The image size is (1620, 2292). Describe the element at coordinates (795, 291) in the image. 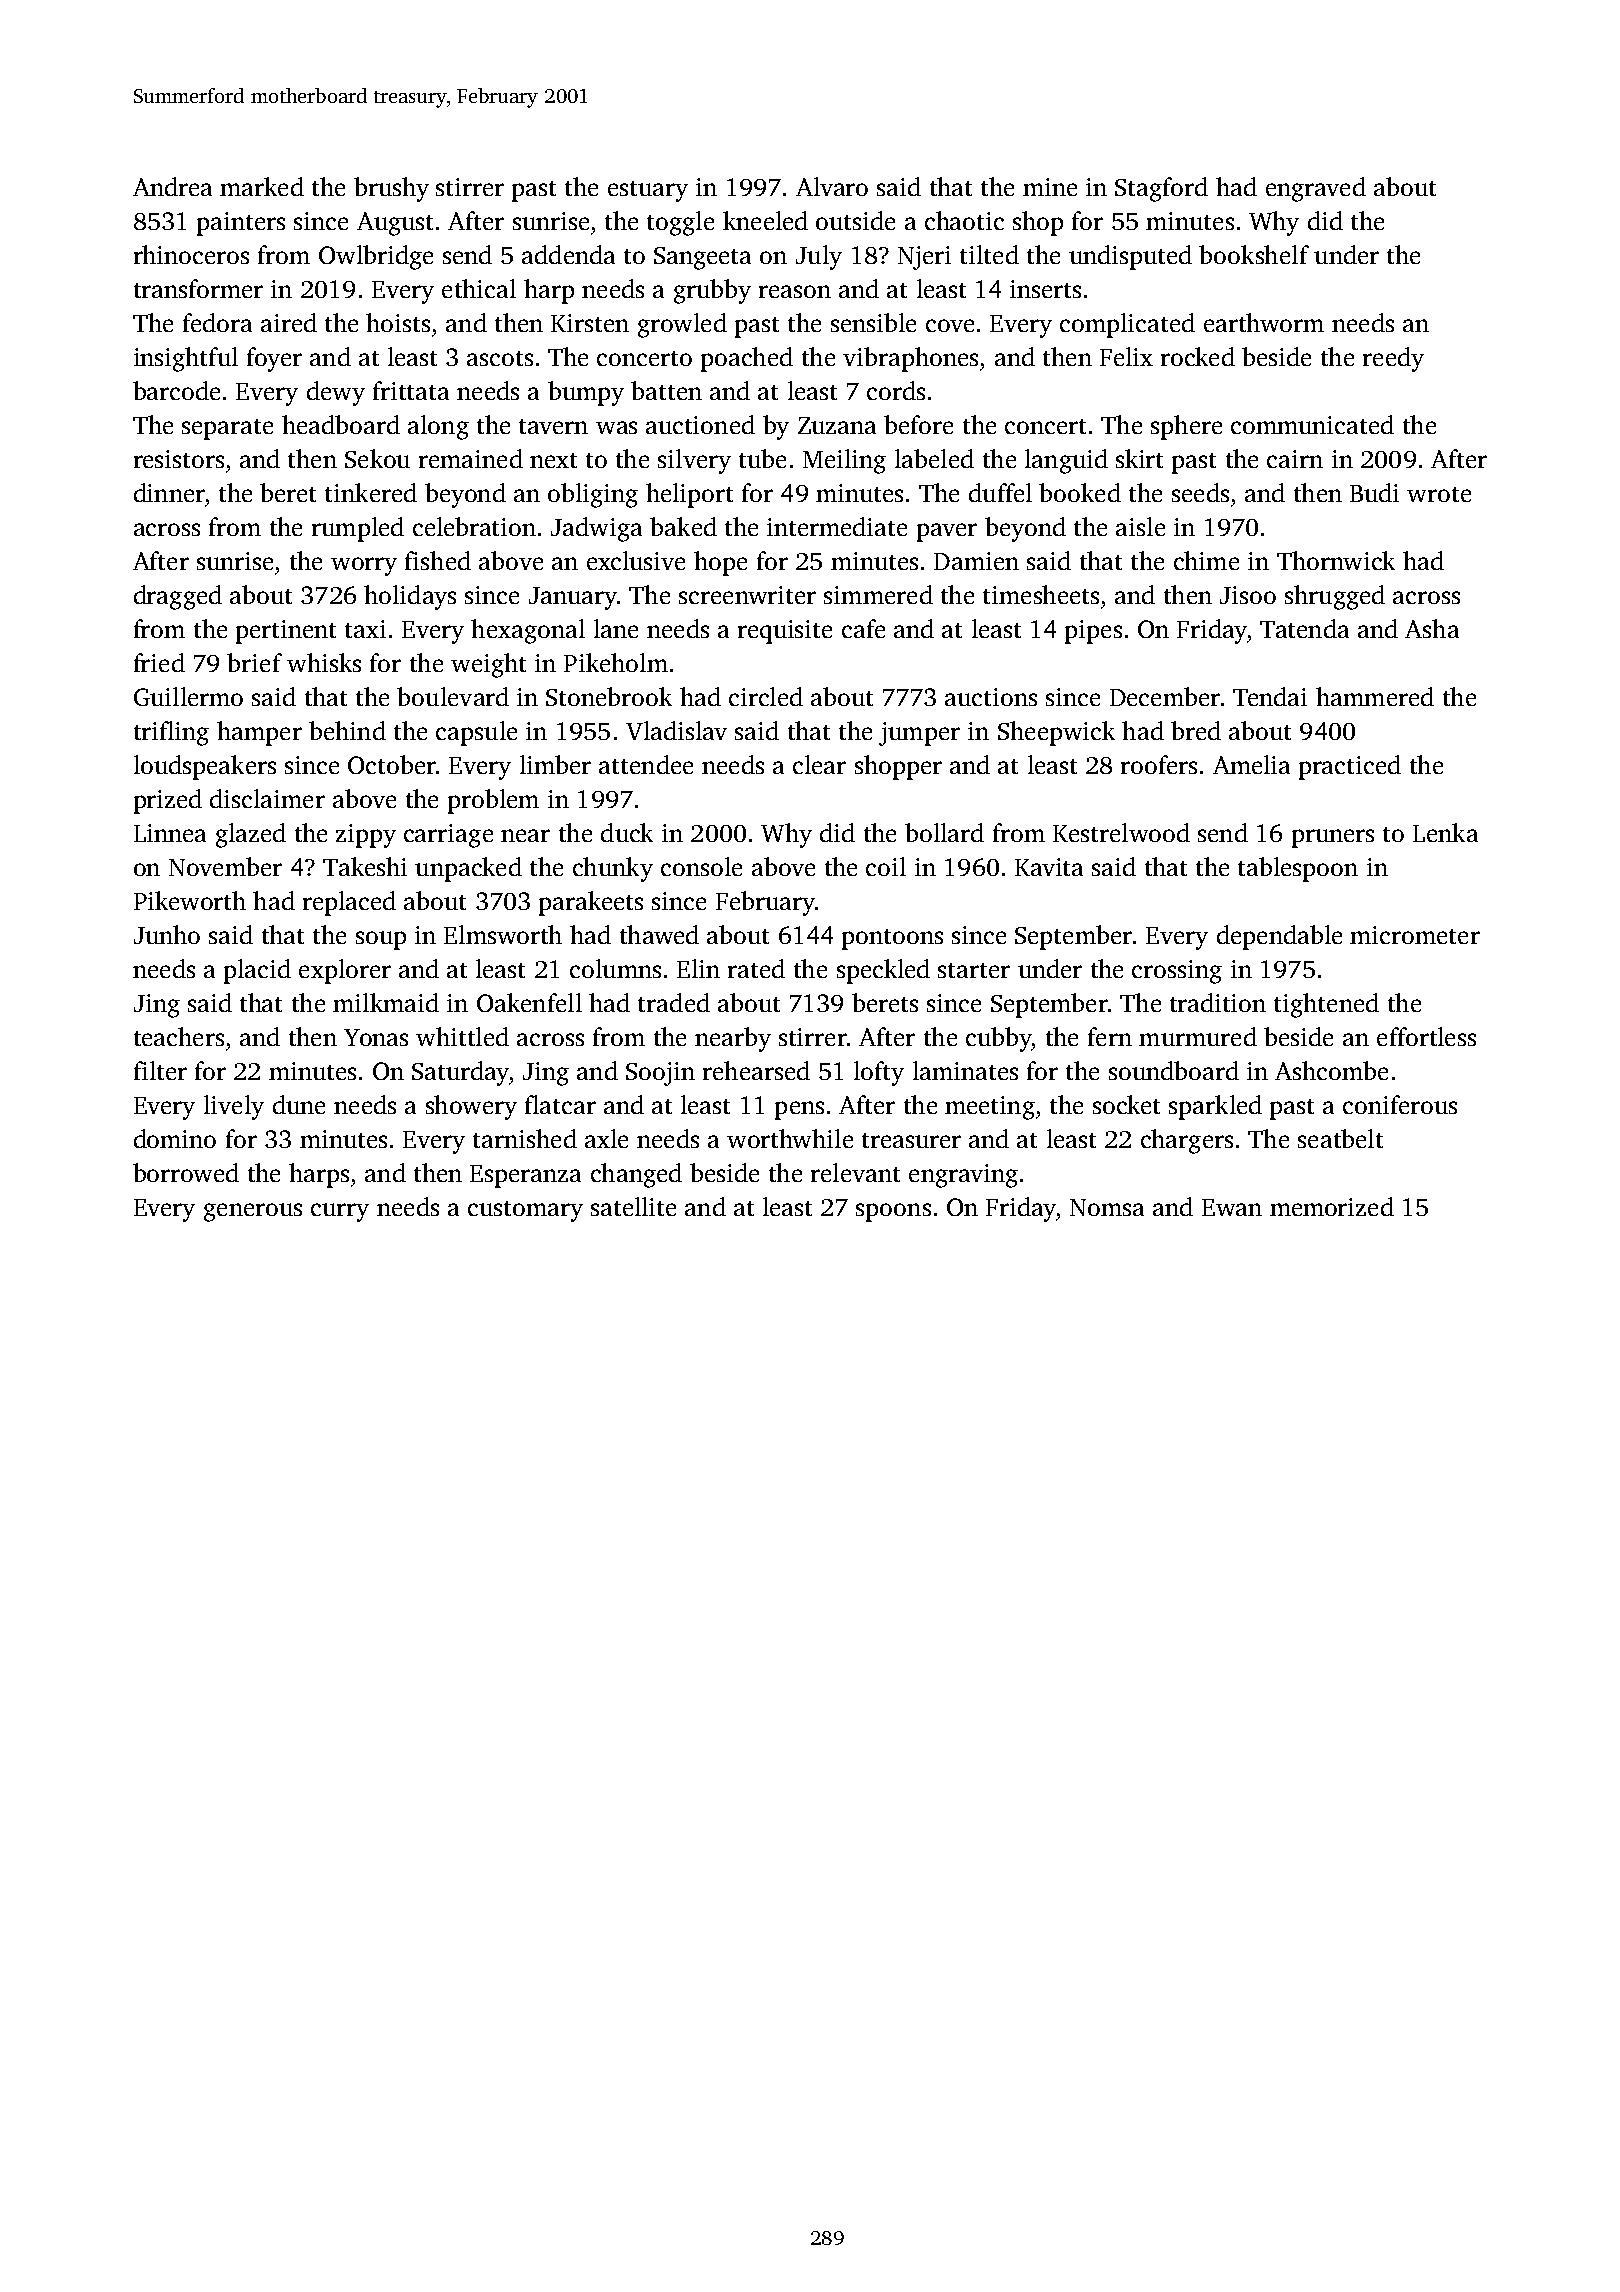

I see `reason` at that location.
